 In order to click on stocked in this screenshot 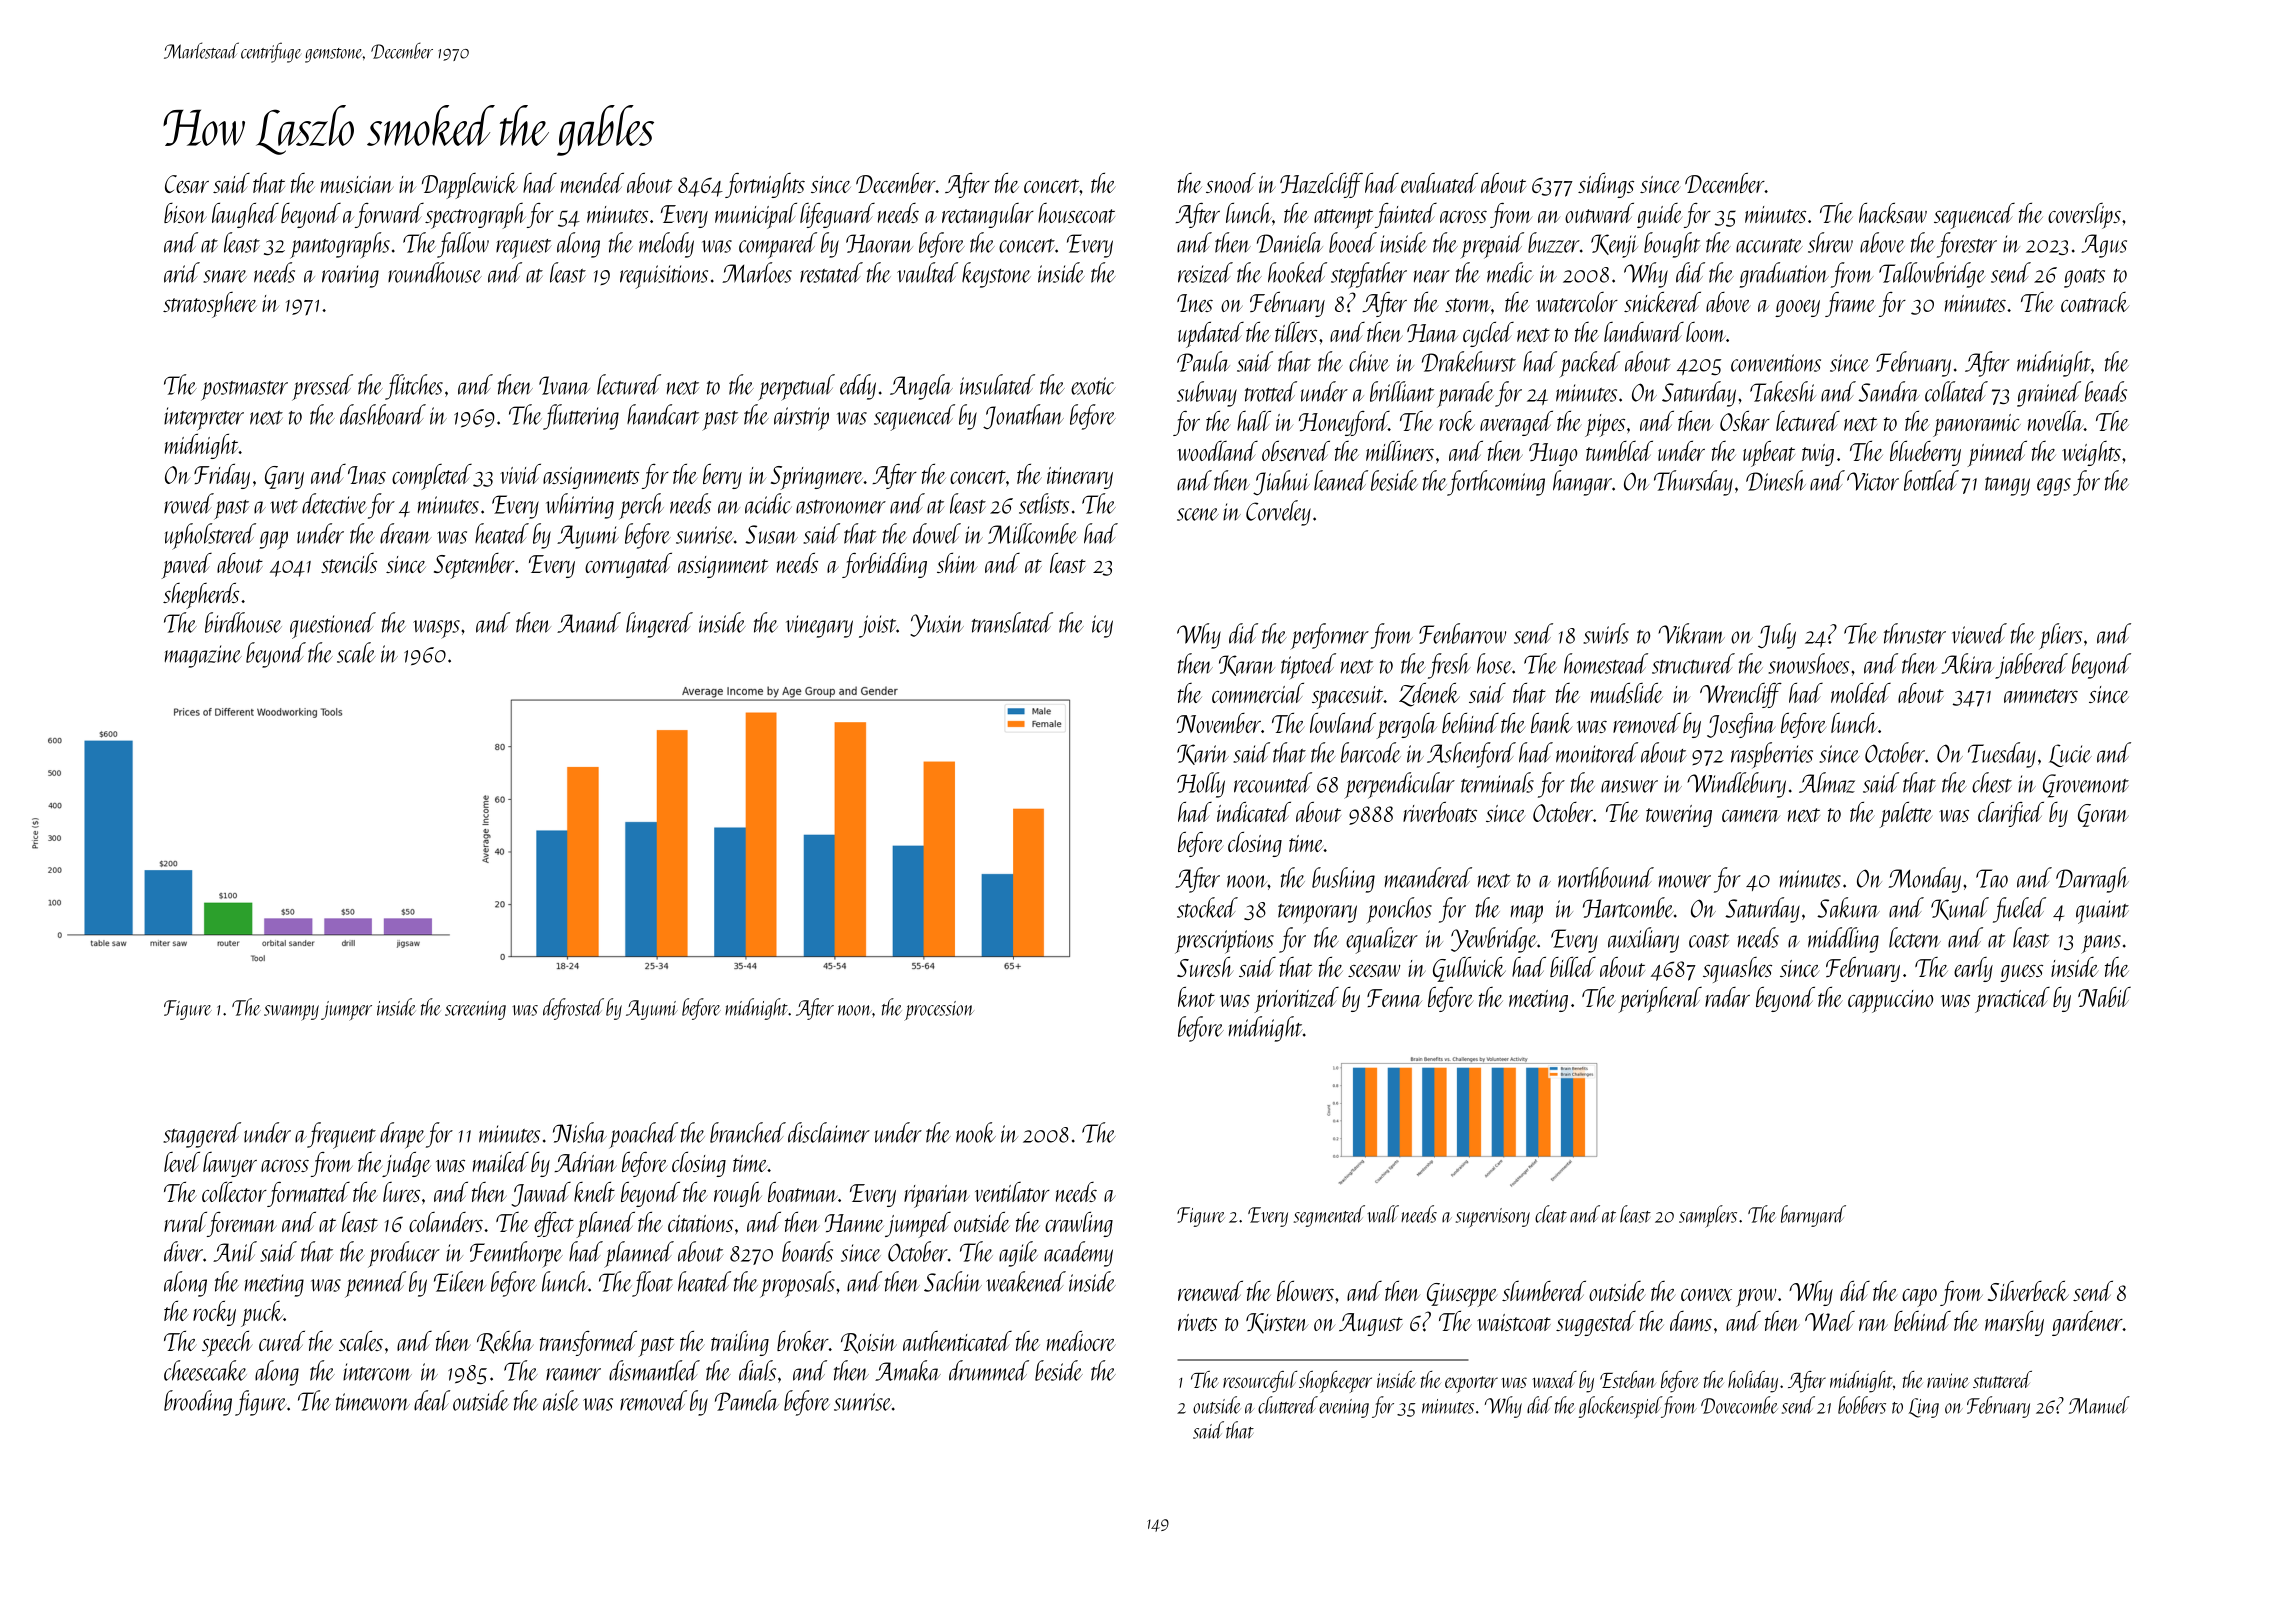, I will do `click(1207, 907)`.
